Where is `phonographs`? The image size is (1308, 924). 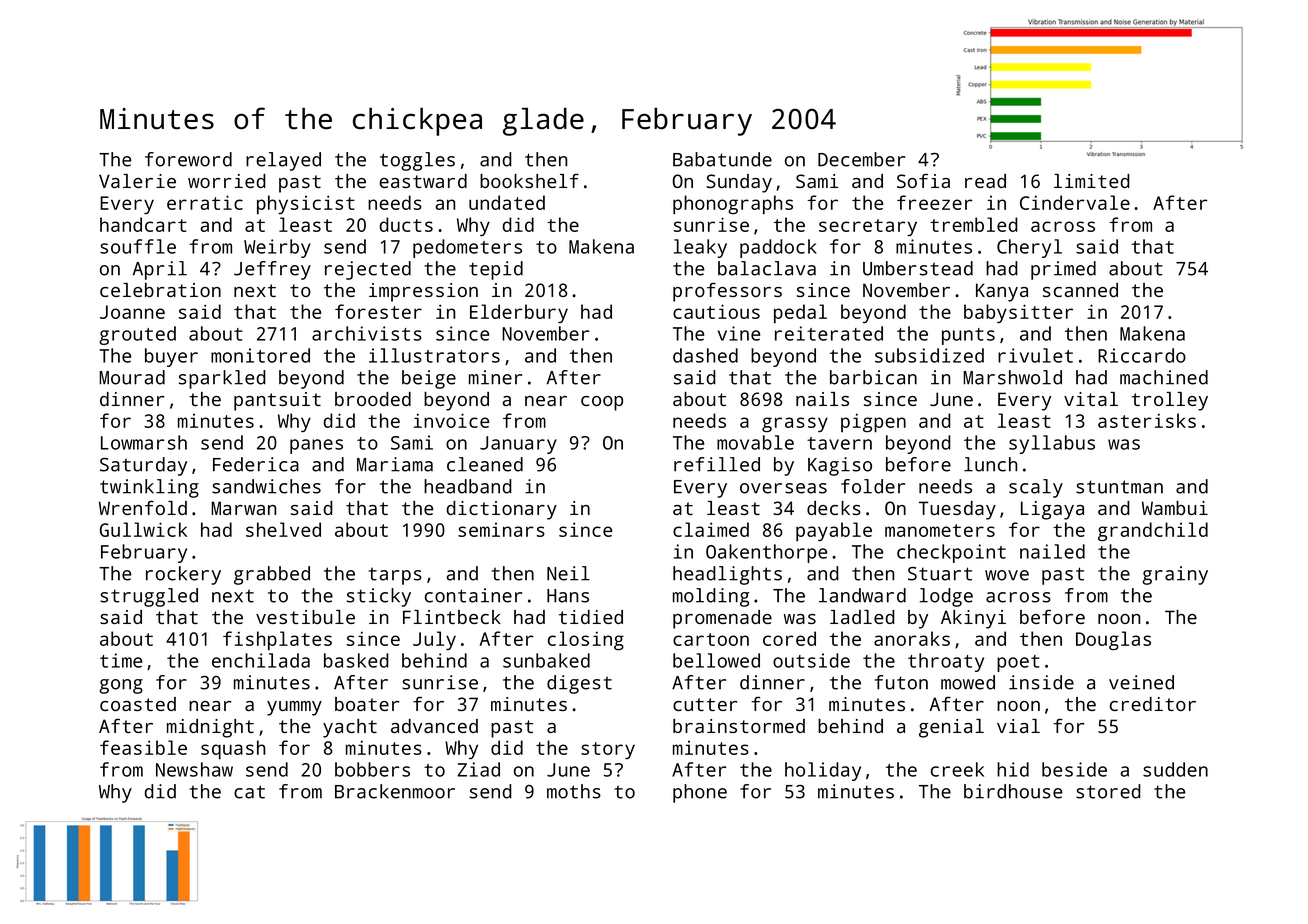 phonographs is located at coordinates (733, 204).
